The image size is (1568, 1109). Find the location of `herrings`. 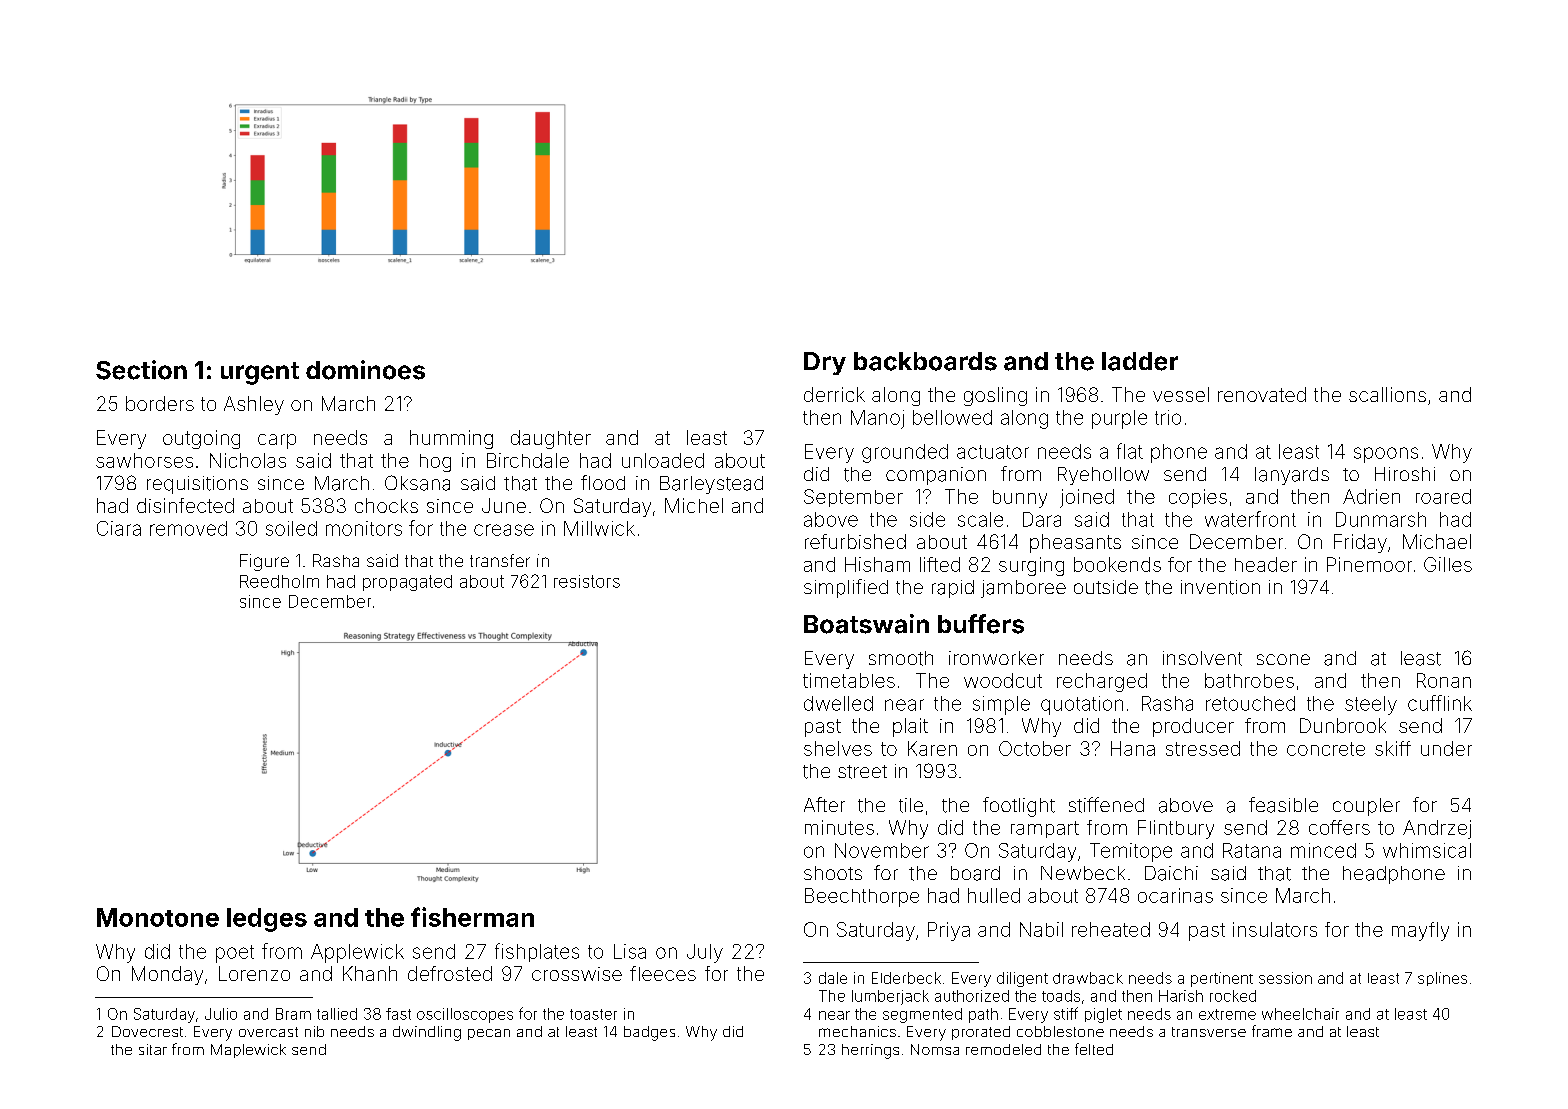

herrings is located at coordinates (870, 1051).
